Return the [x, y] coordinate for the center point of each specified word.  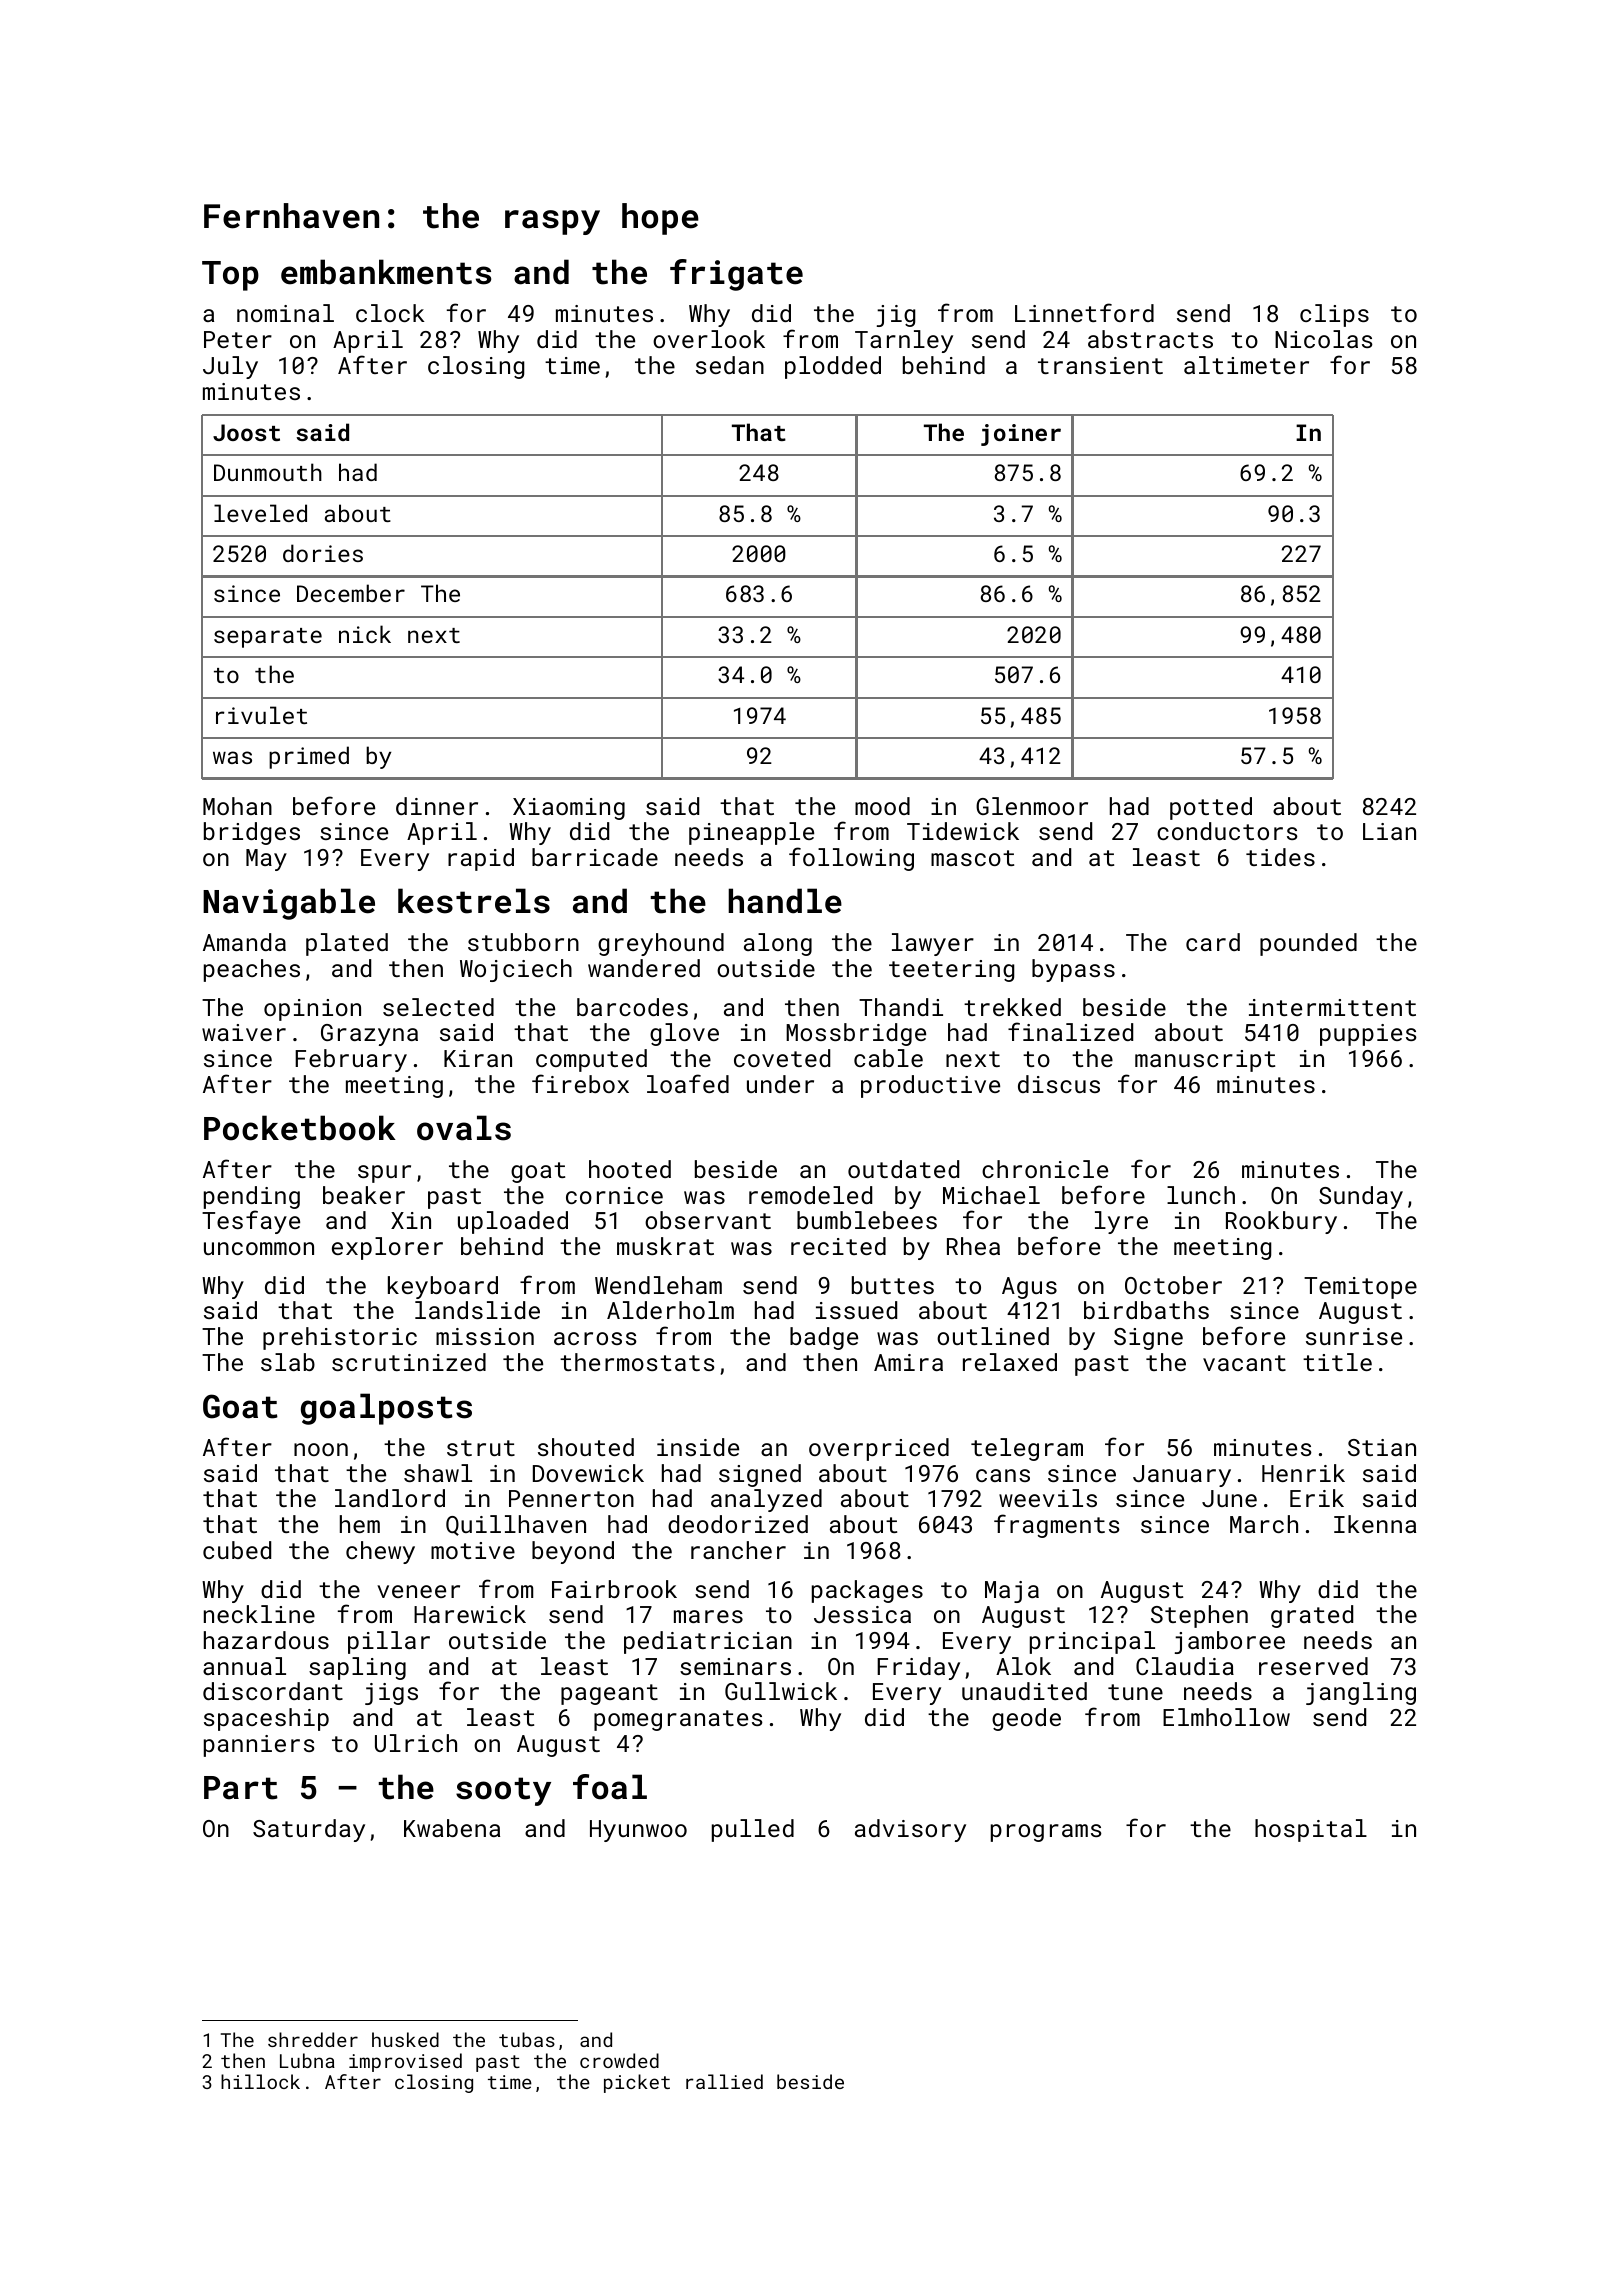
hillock [260, 2081]
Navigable [289, 904]
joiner [1021, 435]
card [1213, 942]
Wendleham [658, 1285]
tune [1135, 1692]
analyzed [766, 1500]
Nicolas [1324, 339]
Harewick [470, 1614]
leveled [260, 513]
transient [1100, 365]
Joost [246, 432]
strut [481, 1448]
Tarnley [904, 341]
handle [785, 901]
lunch [1201, 1195]
